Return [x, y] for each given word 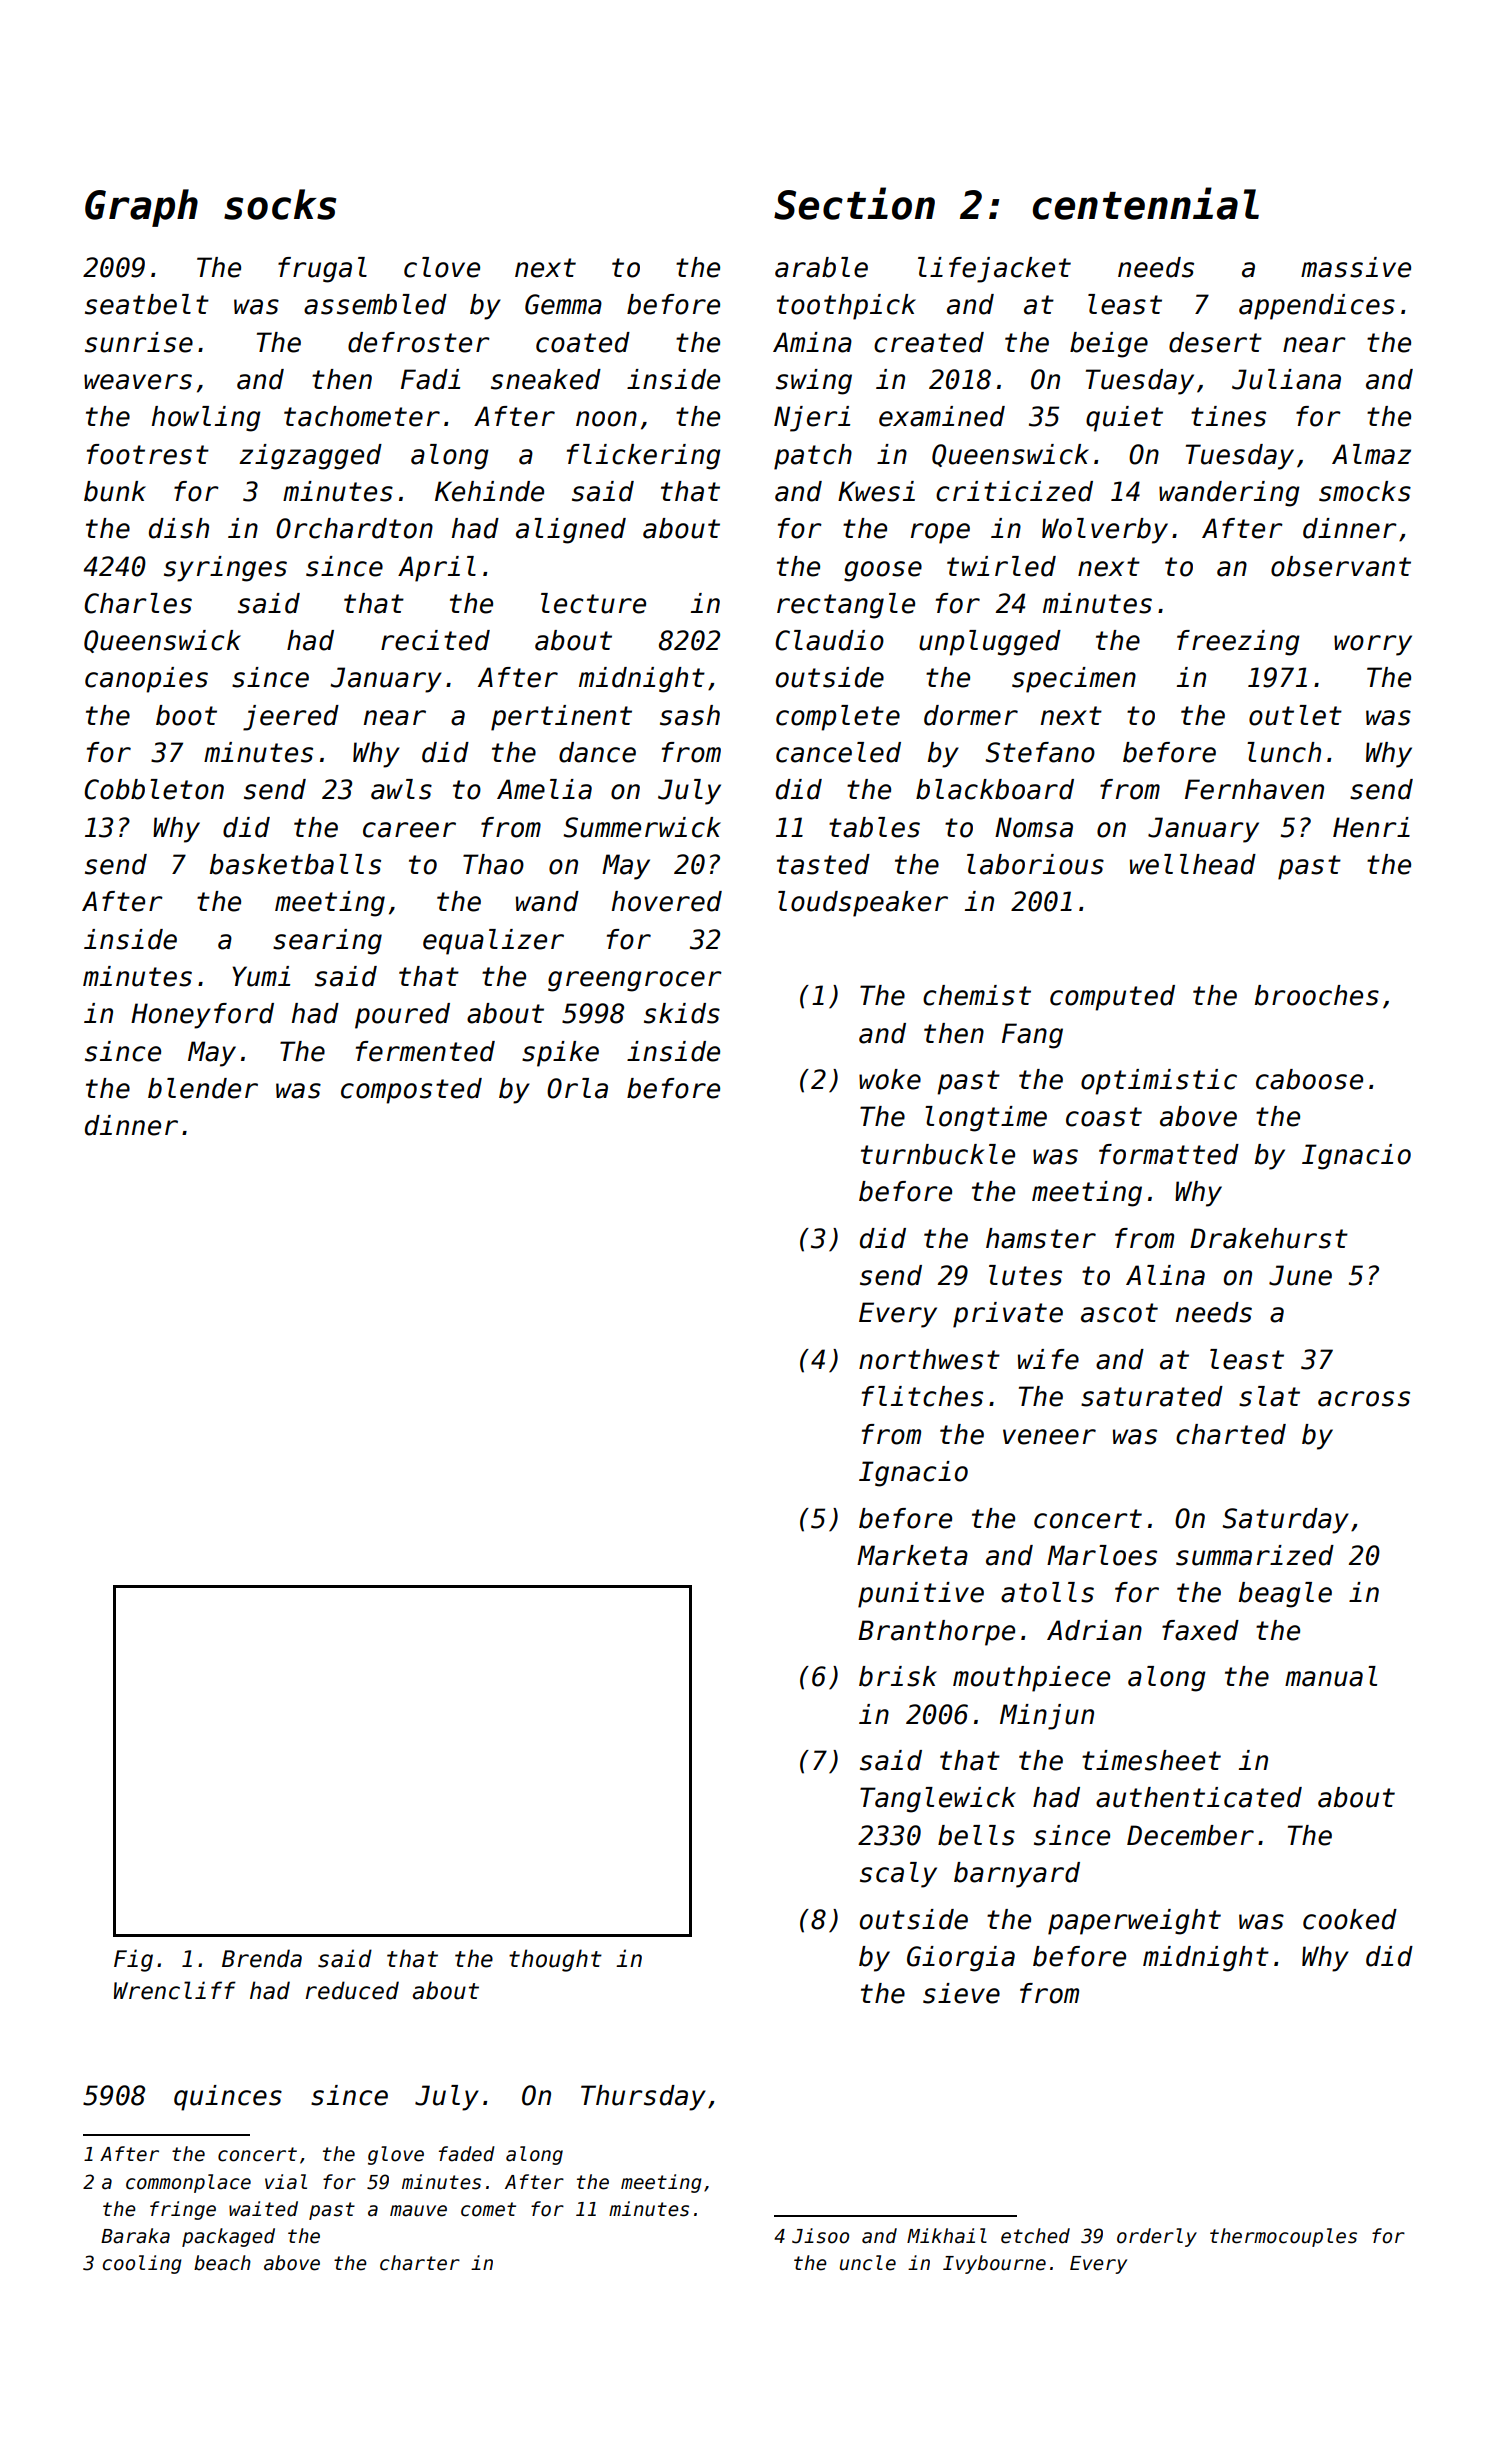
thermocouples [1283, 2237]
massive [1356, 267]
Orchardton [354, 528]
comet [488, 2209]
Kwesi [876, 491]
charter [420, 2263]
